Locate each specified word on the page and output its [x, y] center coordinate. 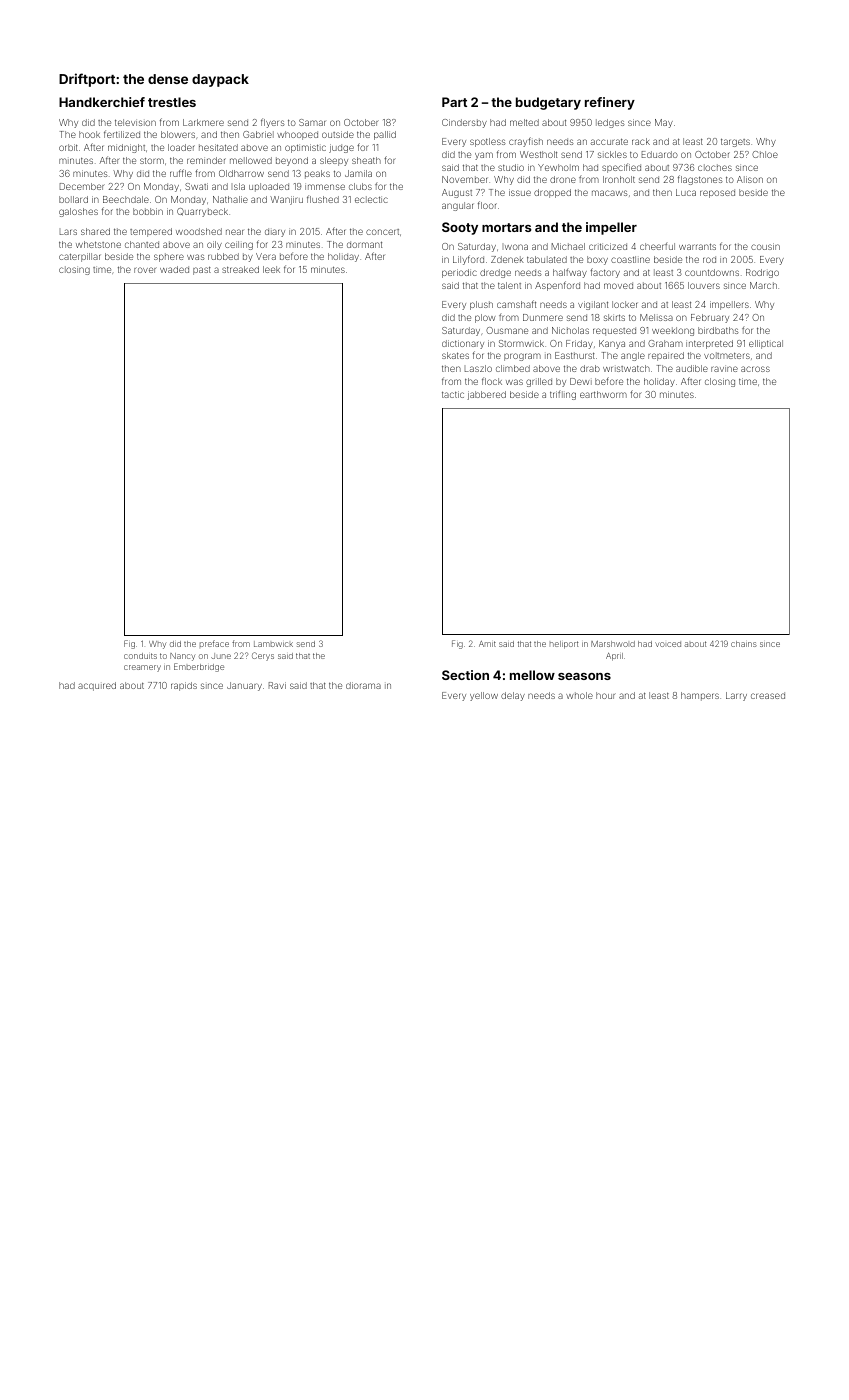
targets [735, 142]
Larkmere [203, 122]
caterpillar [79, 257]
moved [618, 285]
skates [455, 355]
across [755, 369]
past [202, 270]
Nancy [182, 657]
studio [511, 167]
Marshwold [613, 644]
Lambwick [273, 644]
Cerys [263, 656]
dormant [364, 244]
